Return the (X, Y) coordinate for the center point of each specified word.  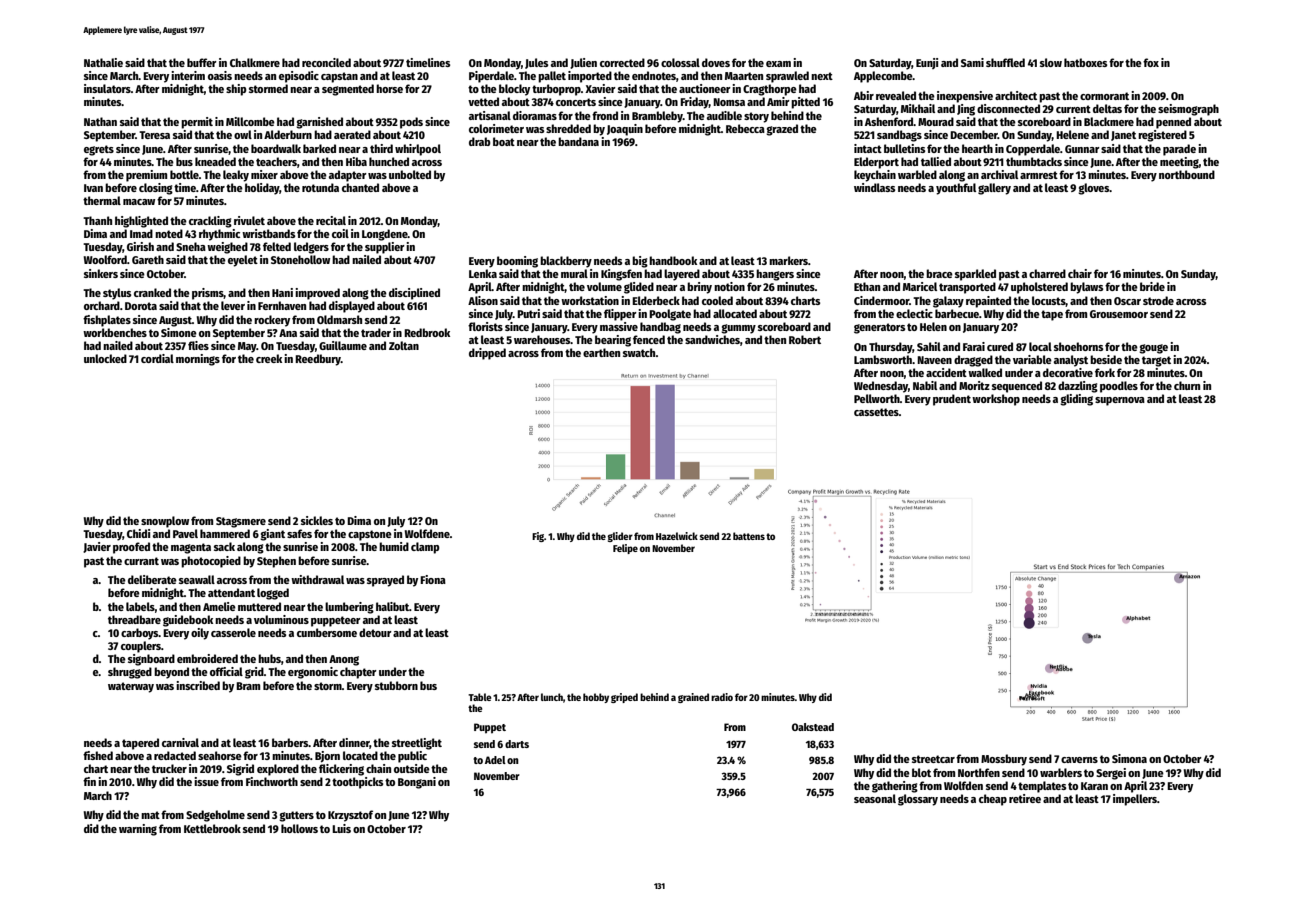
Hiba (356, 161)
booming (517, 262)
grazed (782, 130)
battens (749, 536)
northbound (1187, 174)
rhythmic (219, 235)
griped (624, 698)
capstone (370, 535)
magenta (191, 548)
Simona (1129, 758)
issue (206, 781)
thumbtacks (1034, 161)
